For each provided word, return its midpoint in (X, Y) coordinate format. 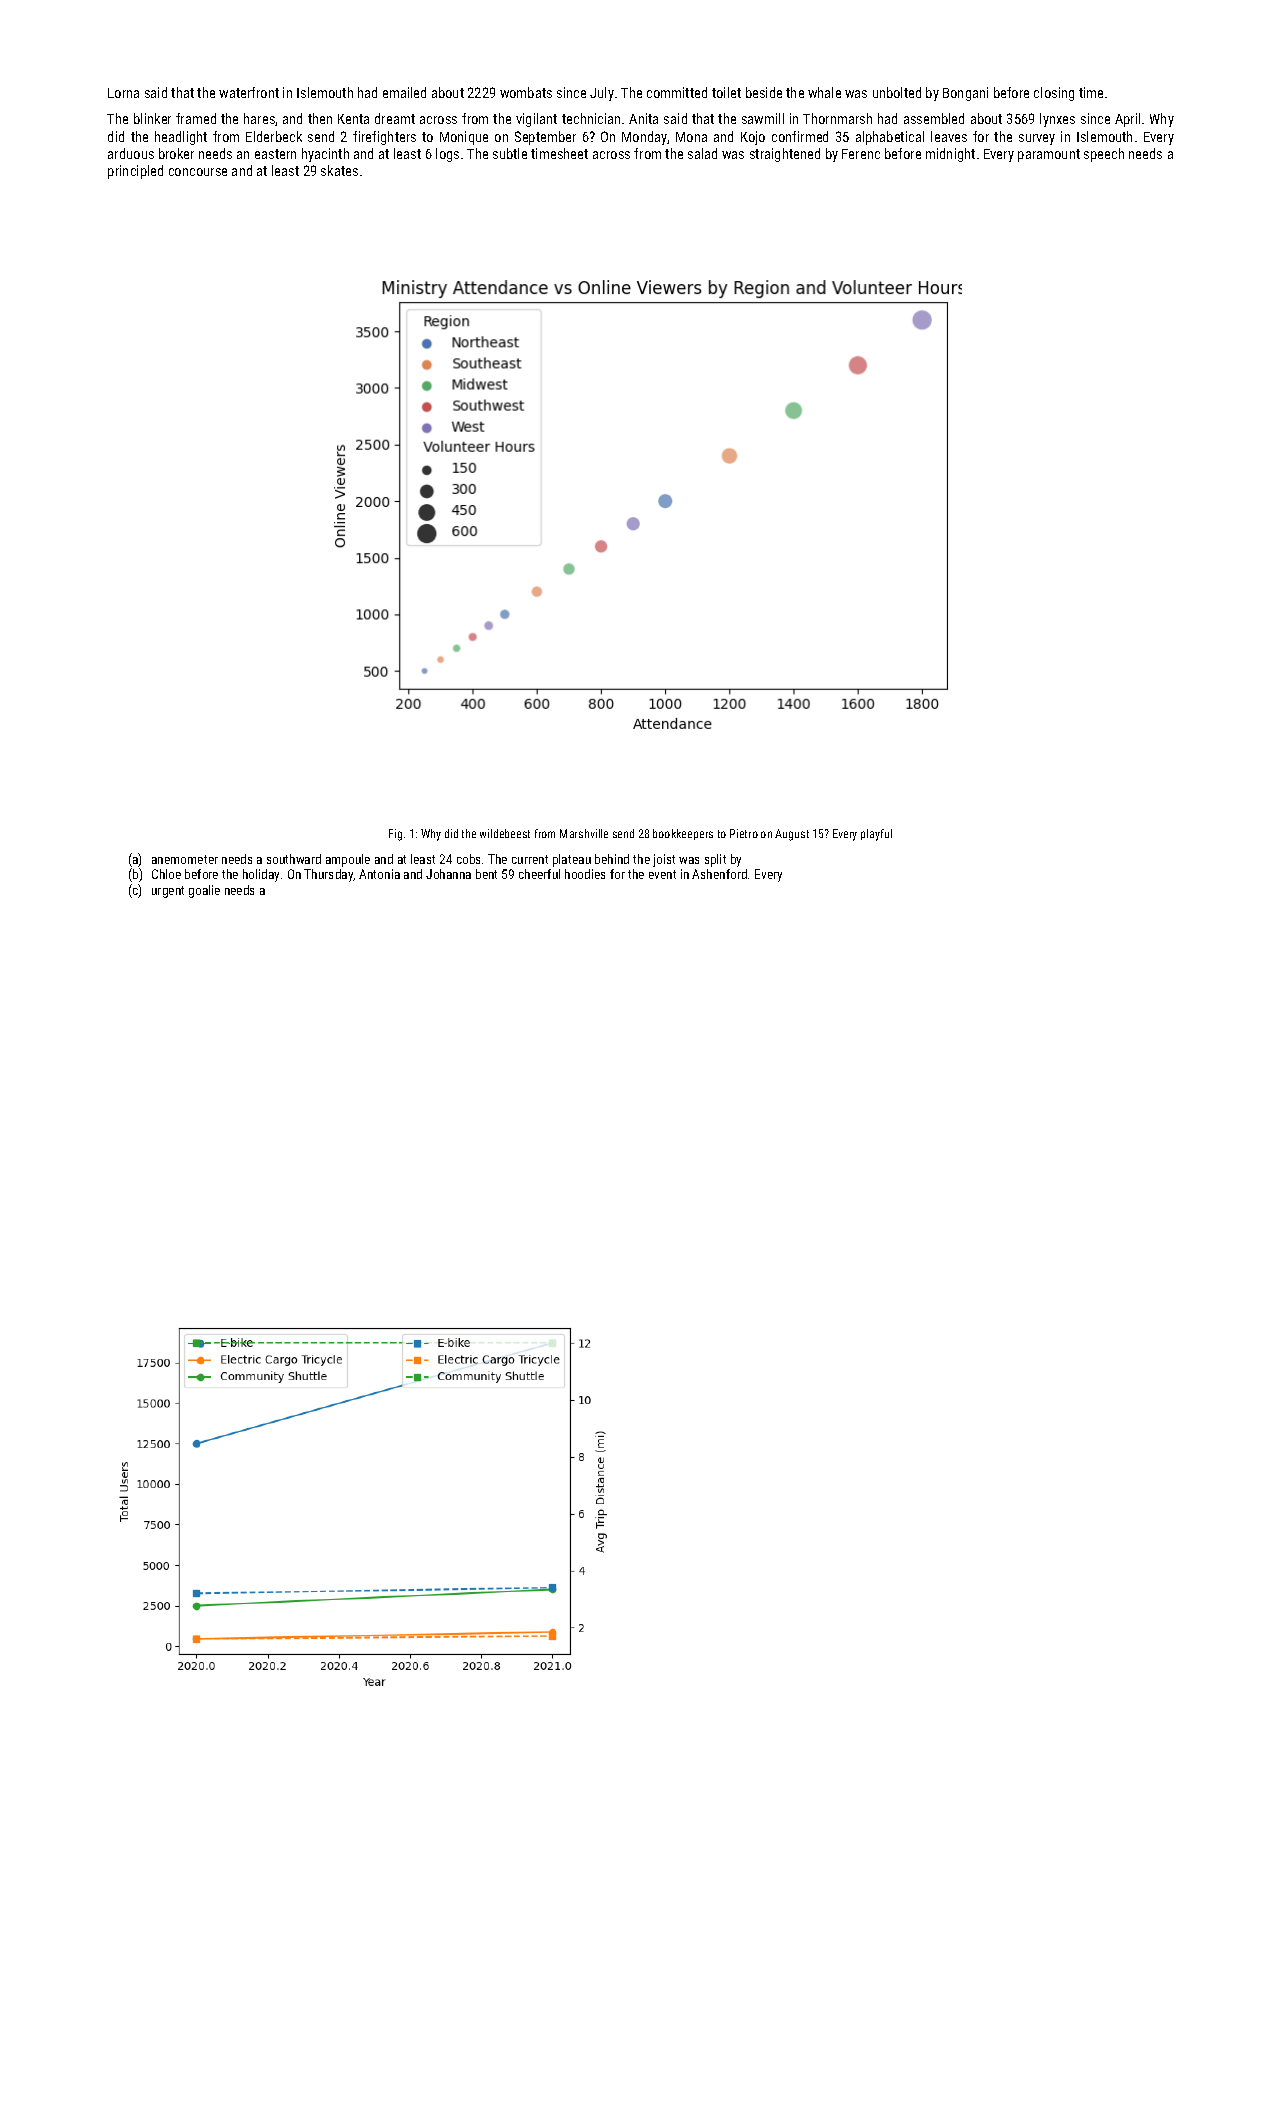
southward (294, 859)
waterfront (249, 92)
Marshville (584, 833)
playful (876, 835)
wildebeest (505, 833)
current (530, 859)
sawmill (763, 118)
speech (1104, 155)
